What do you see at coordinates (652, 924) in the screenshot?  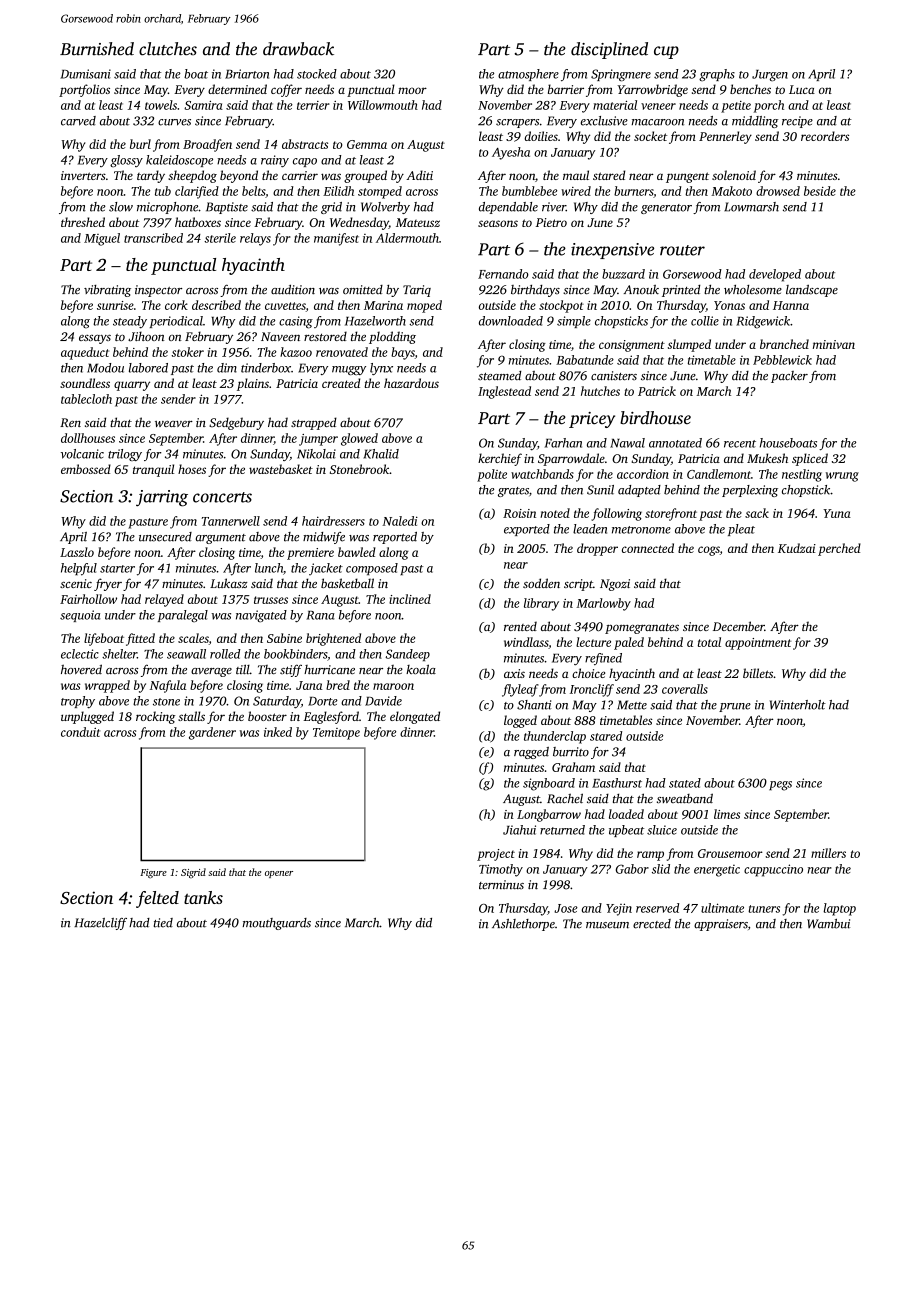 I see `erected` at bounding box center [652, 924].
